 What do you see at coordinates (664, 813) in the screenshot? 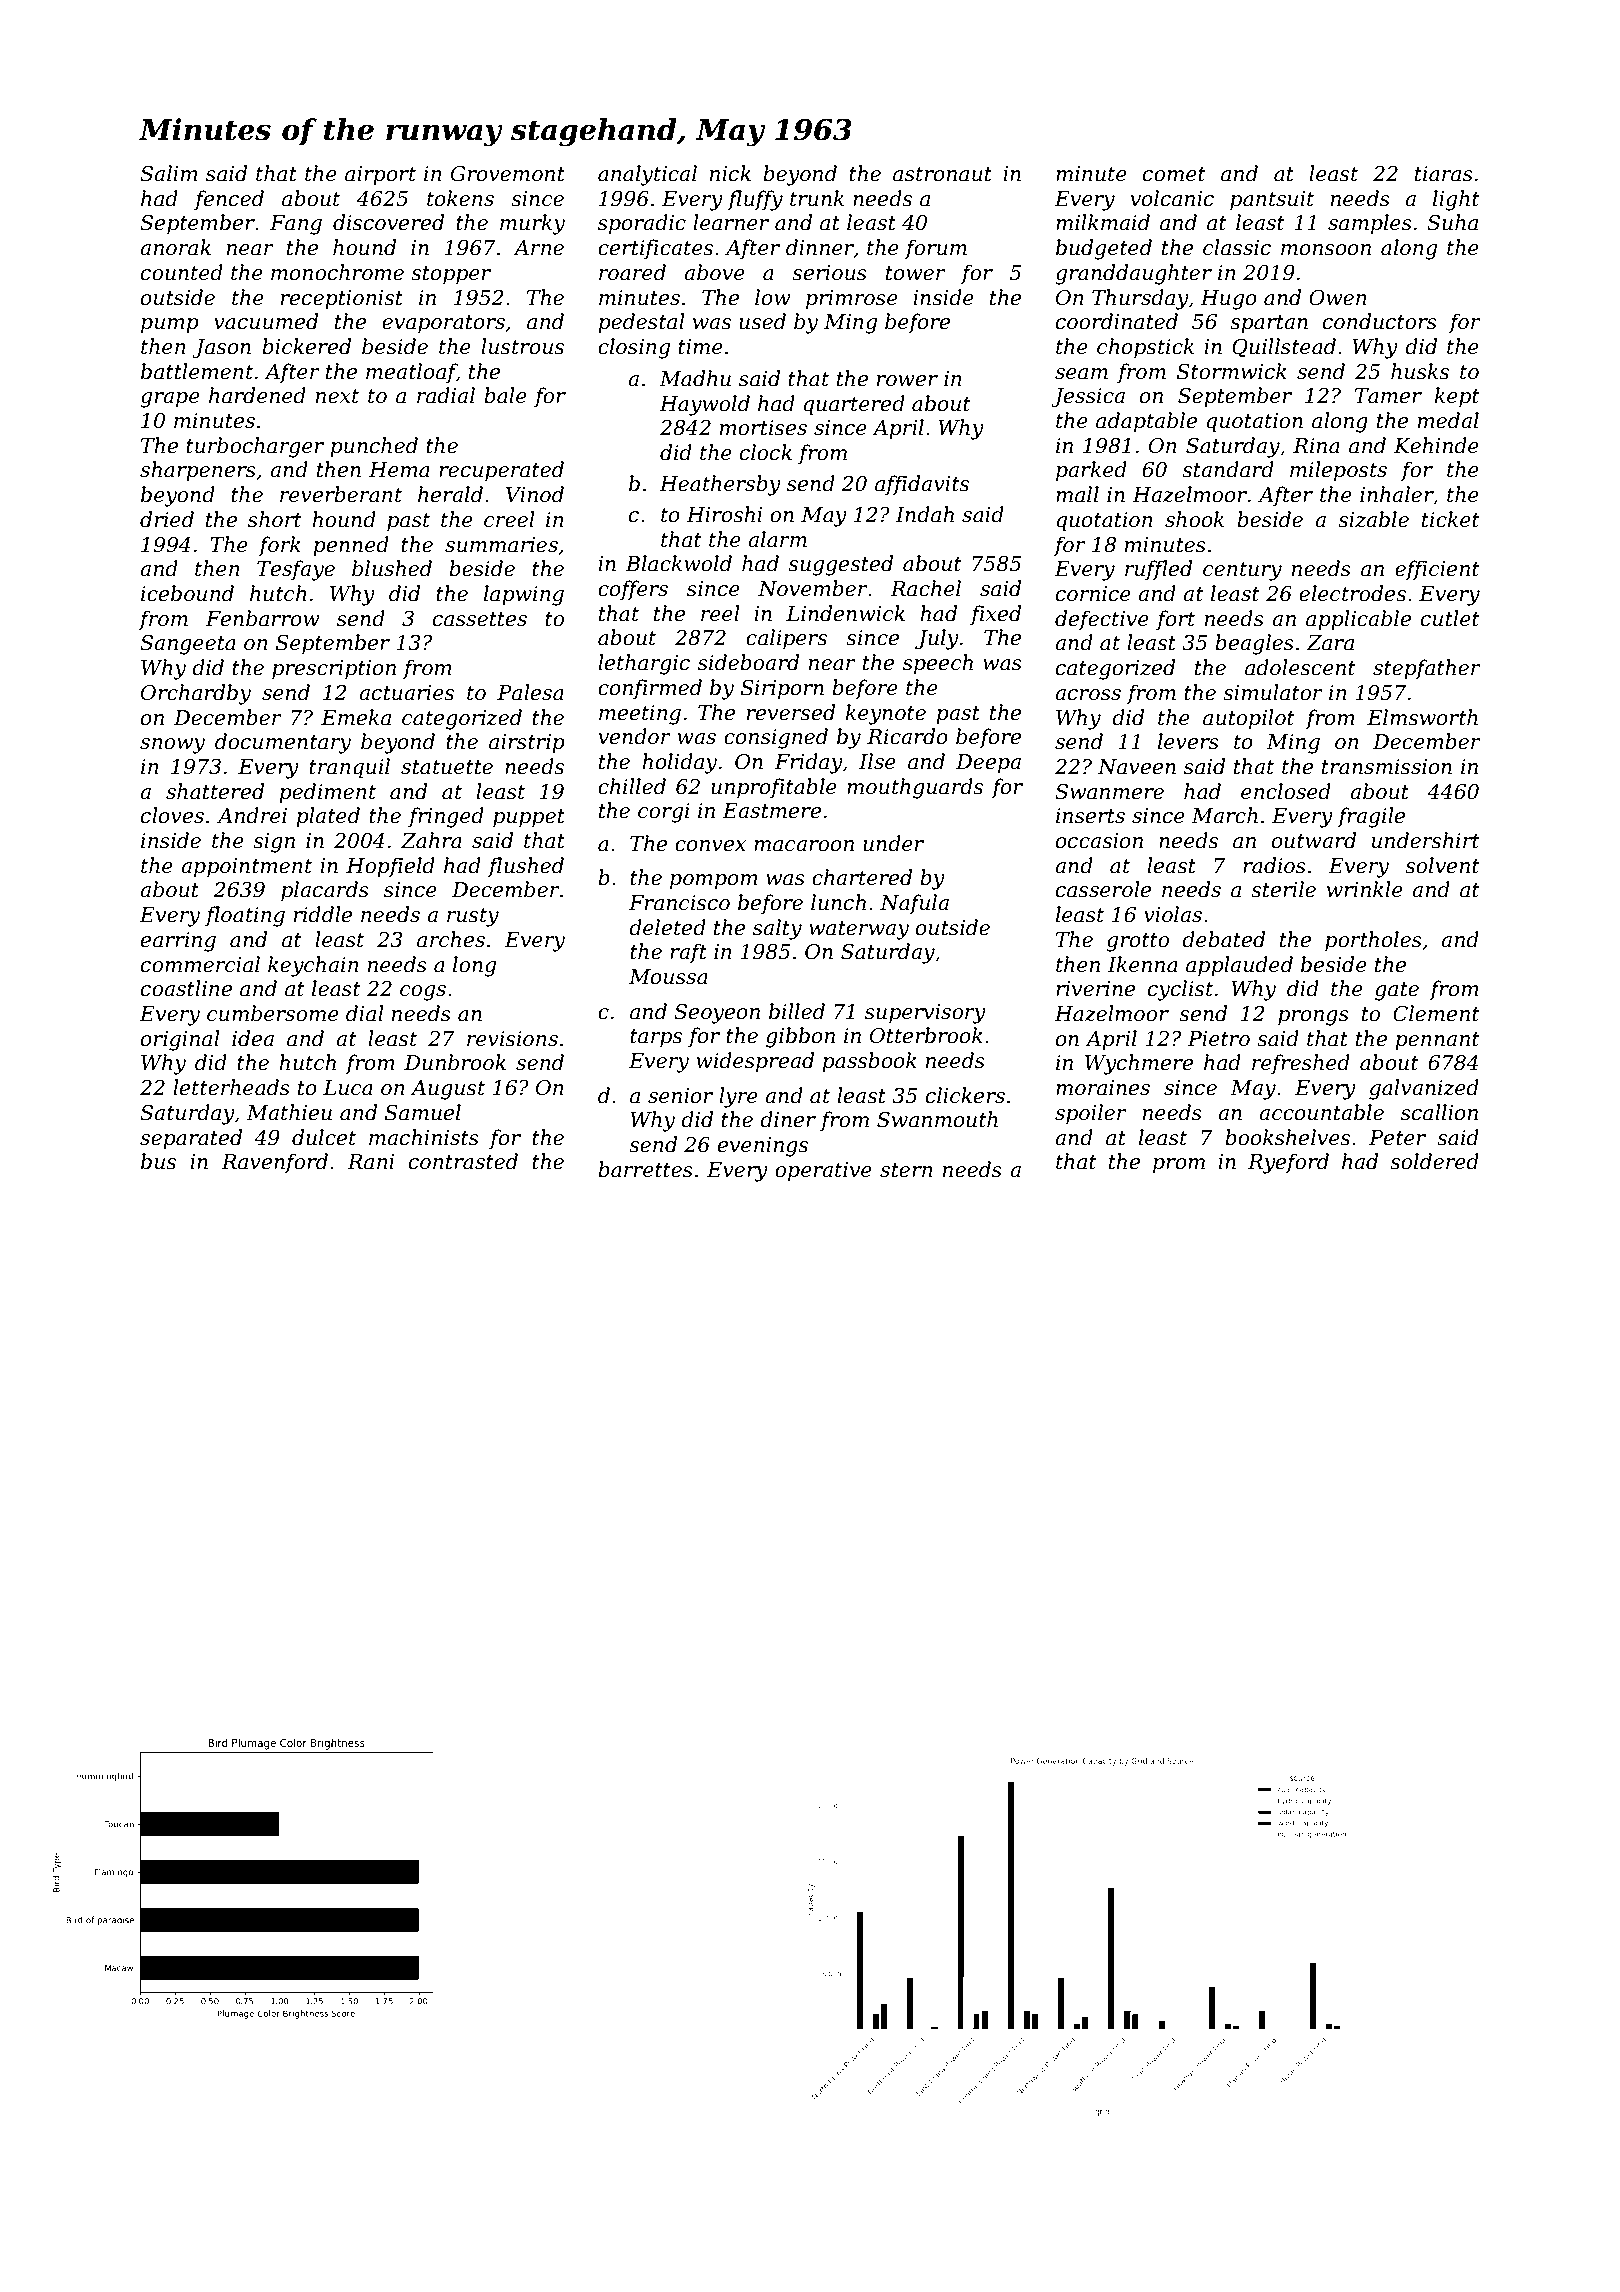
I see `corgi` at bounding box center [664, 813].
